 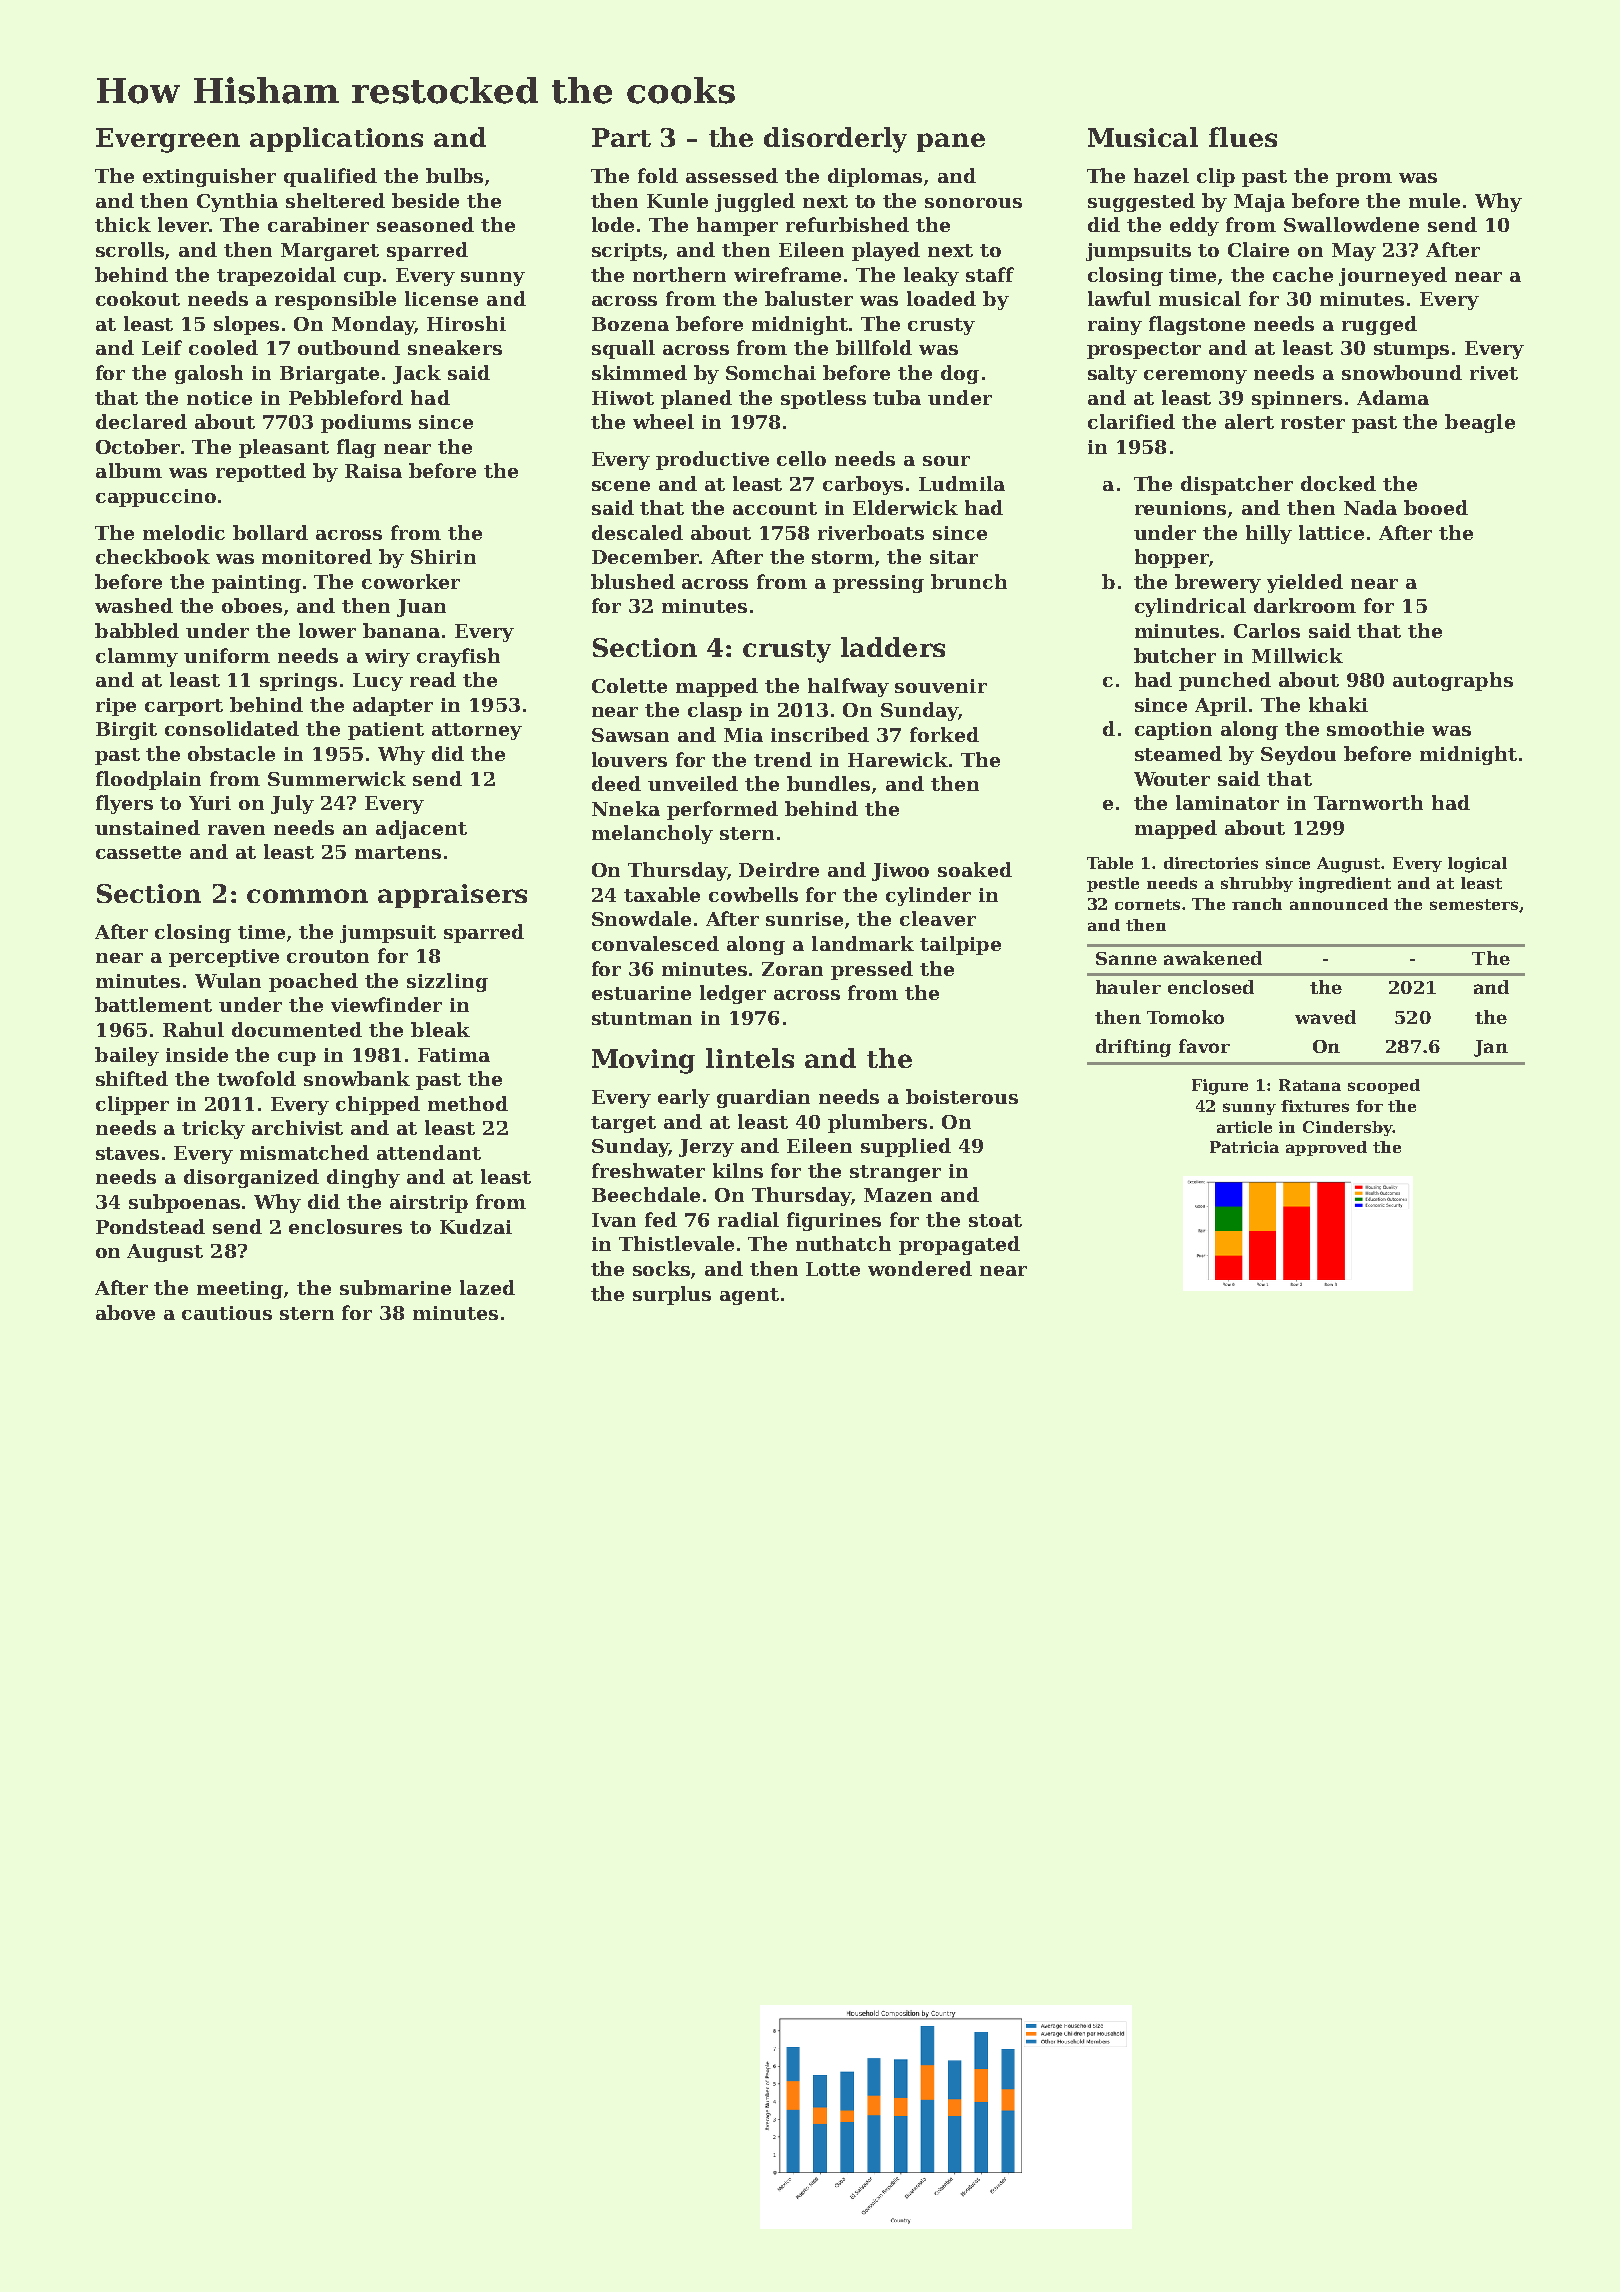 What do you see at coordinates (337, 778) in the image?
I see `Summerwick` at bounding box center [337, 778].
